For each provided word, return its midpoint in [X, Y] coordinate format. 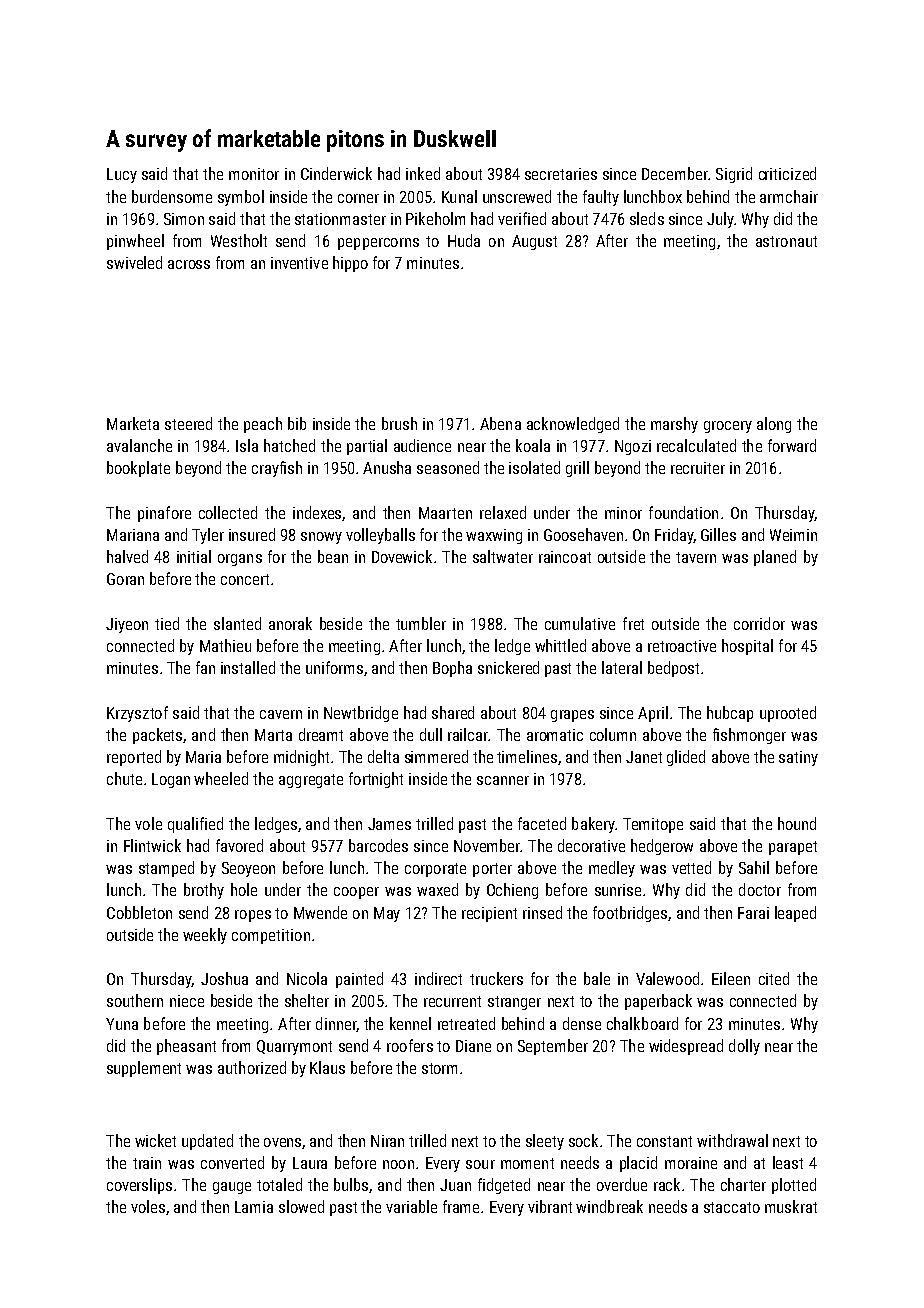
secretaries [561, 174]
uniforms [334, 667]
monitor [254, 174]
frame [461, 1206]
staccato [732, 1207]
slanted [237, 623]
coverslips [139, 1186]
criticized [787, 173]
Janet [644, 757]
